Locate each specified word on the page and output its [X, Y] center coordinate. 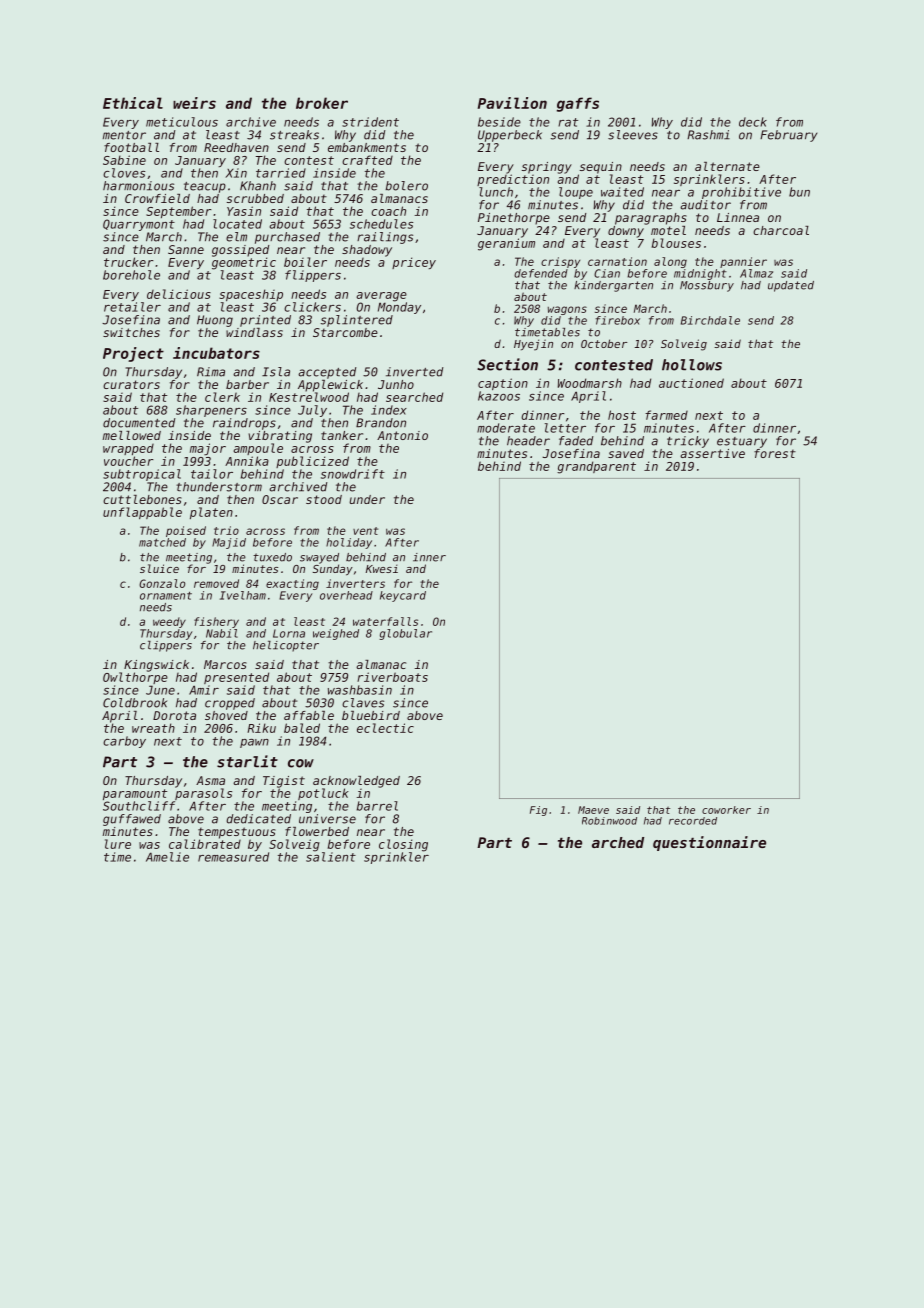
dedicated [259, 819]
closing [403, 845]
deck [753, 122]
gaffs [578, 104]
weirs [194, 103]
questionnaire [709, 843]
